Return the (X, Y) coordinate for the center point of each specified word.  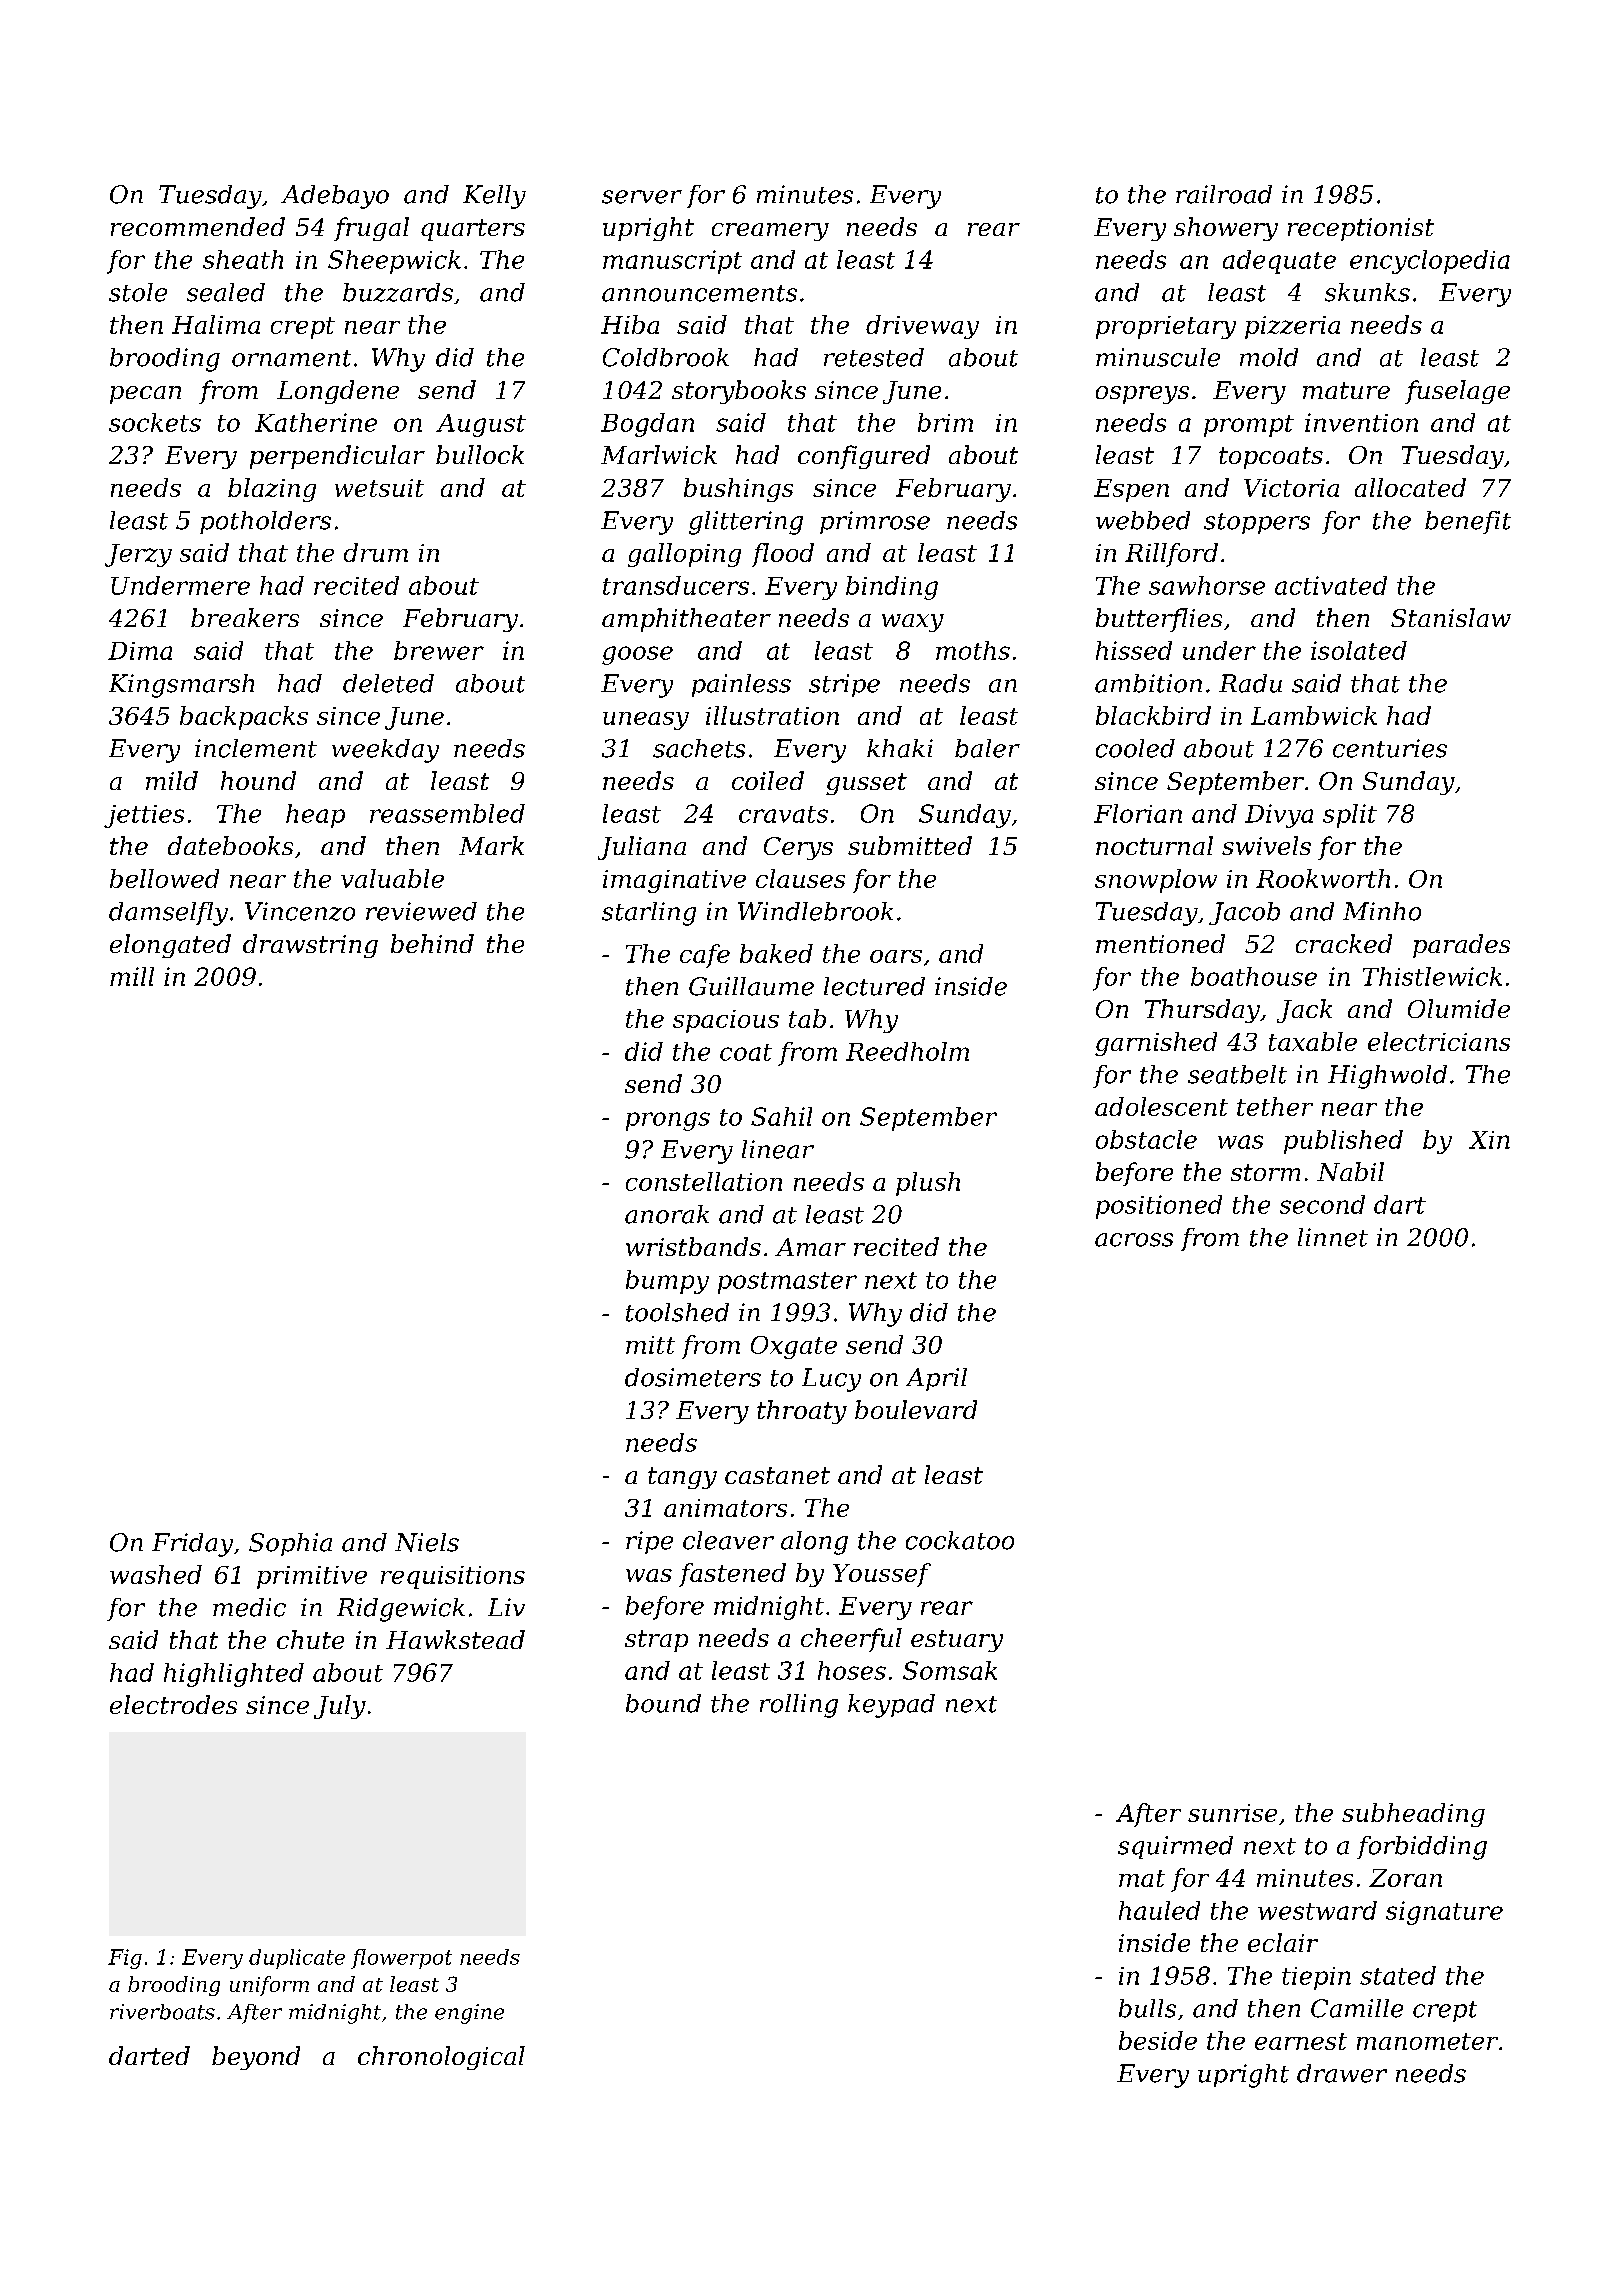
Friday (192, 1545)
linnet (1333, 1237)
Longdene (338, 392)
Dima (140, 651)
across (1134, 1240)
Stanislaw (1451, 617)
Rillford (1171, 555)
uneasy (646, 721)
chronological (441, 2058)
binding (892, 588)
